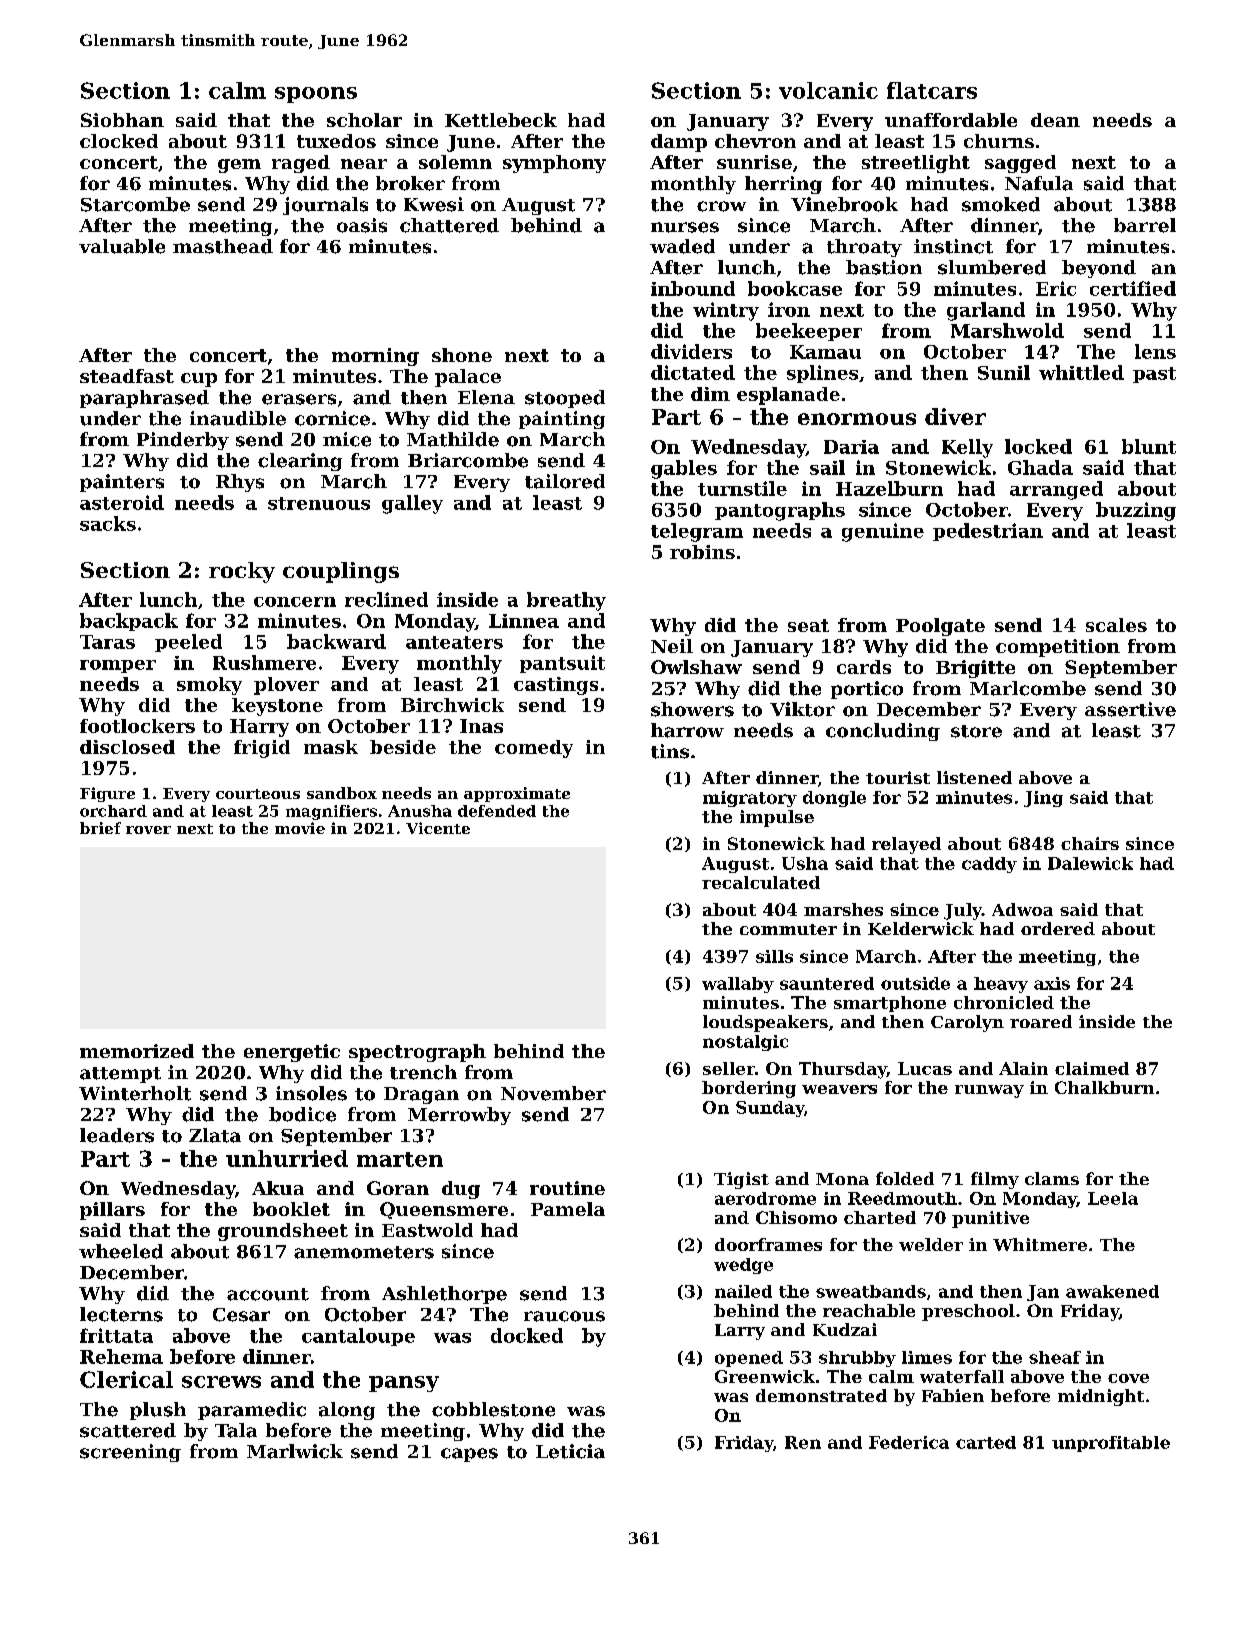 This screenshot has height=1625, width=1256. I want to click on raucous, so click(564, 1316).
